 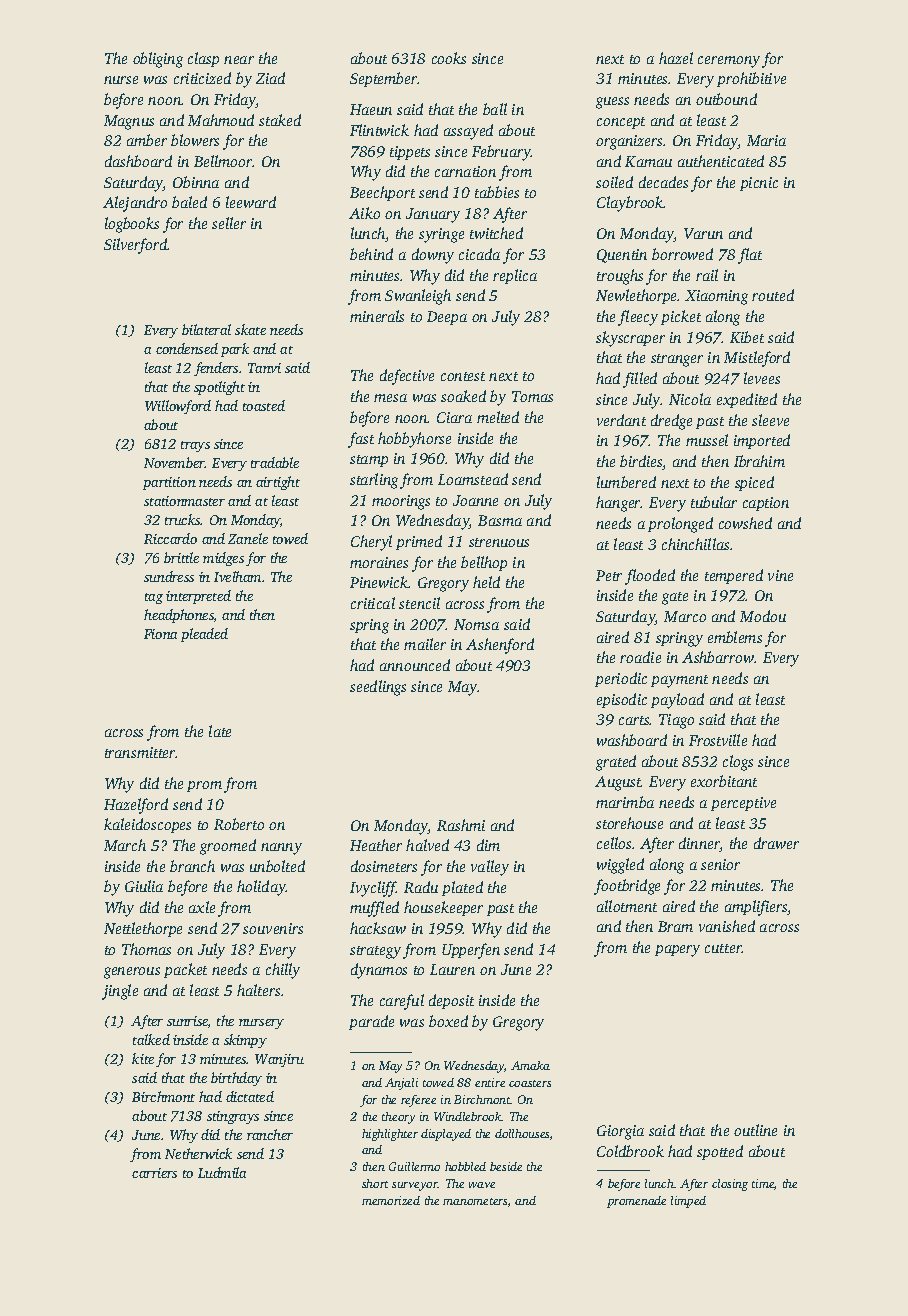 I want to click on Maria, so click(x=766, y=140).
